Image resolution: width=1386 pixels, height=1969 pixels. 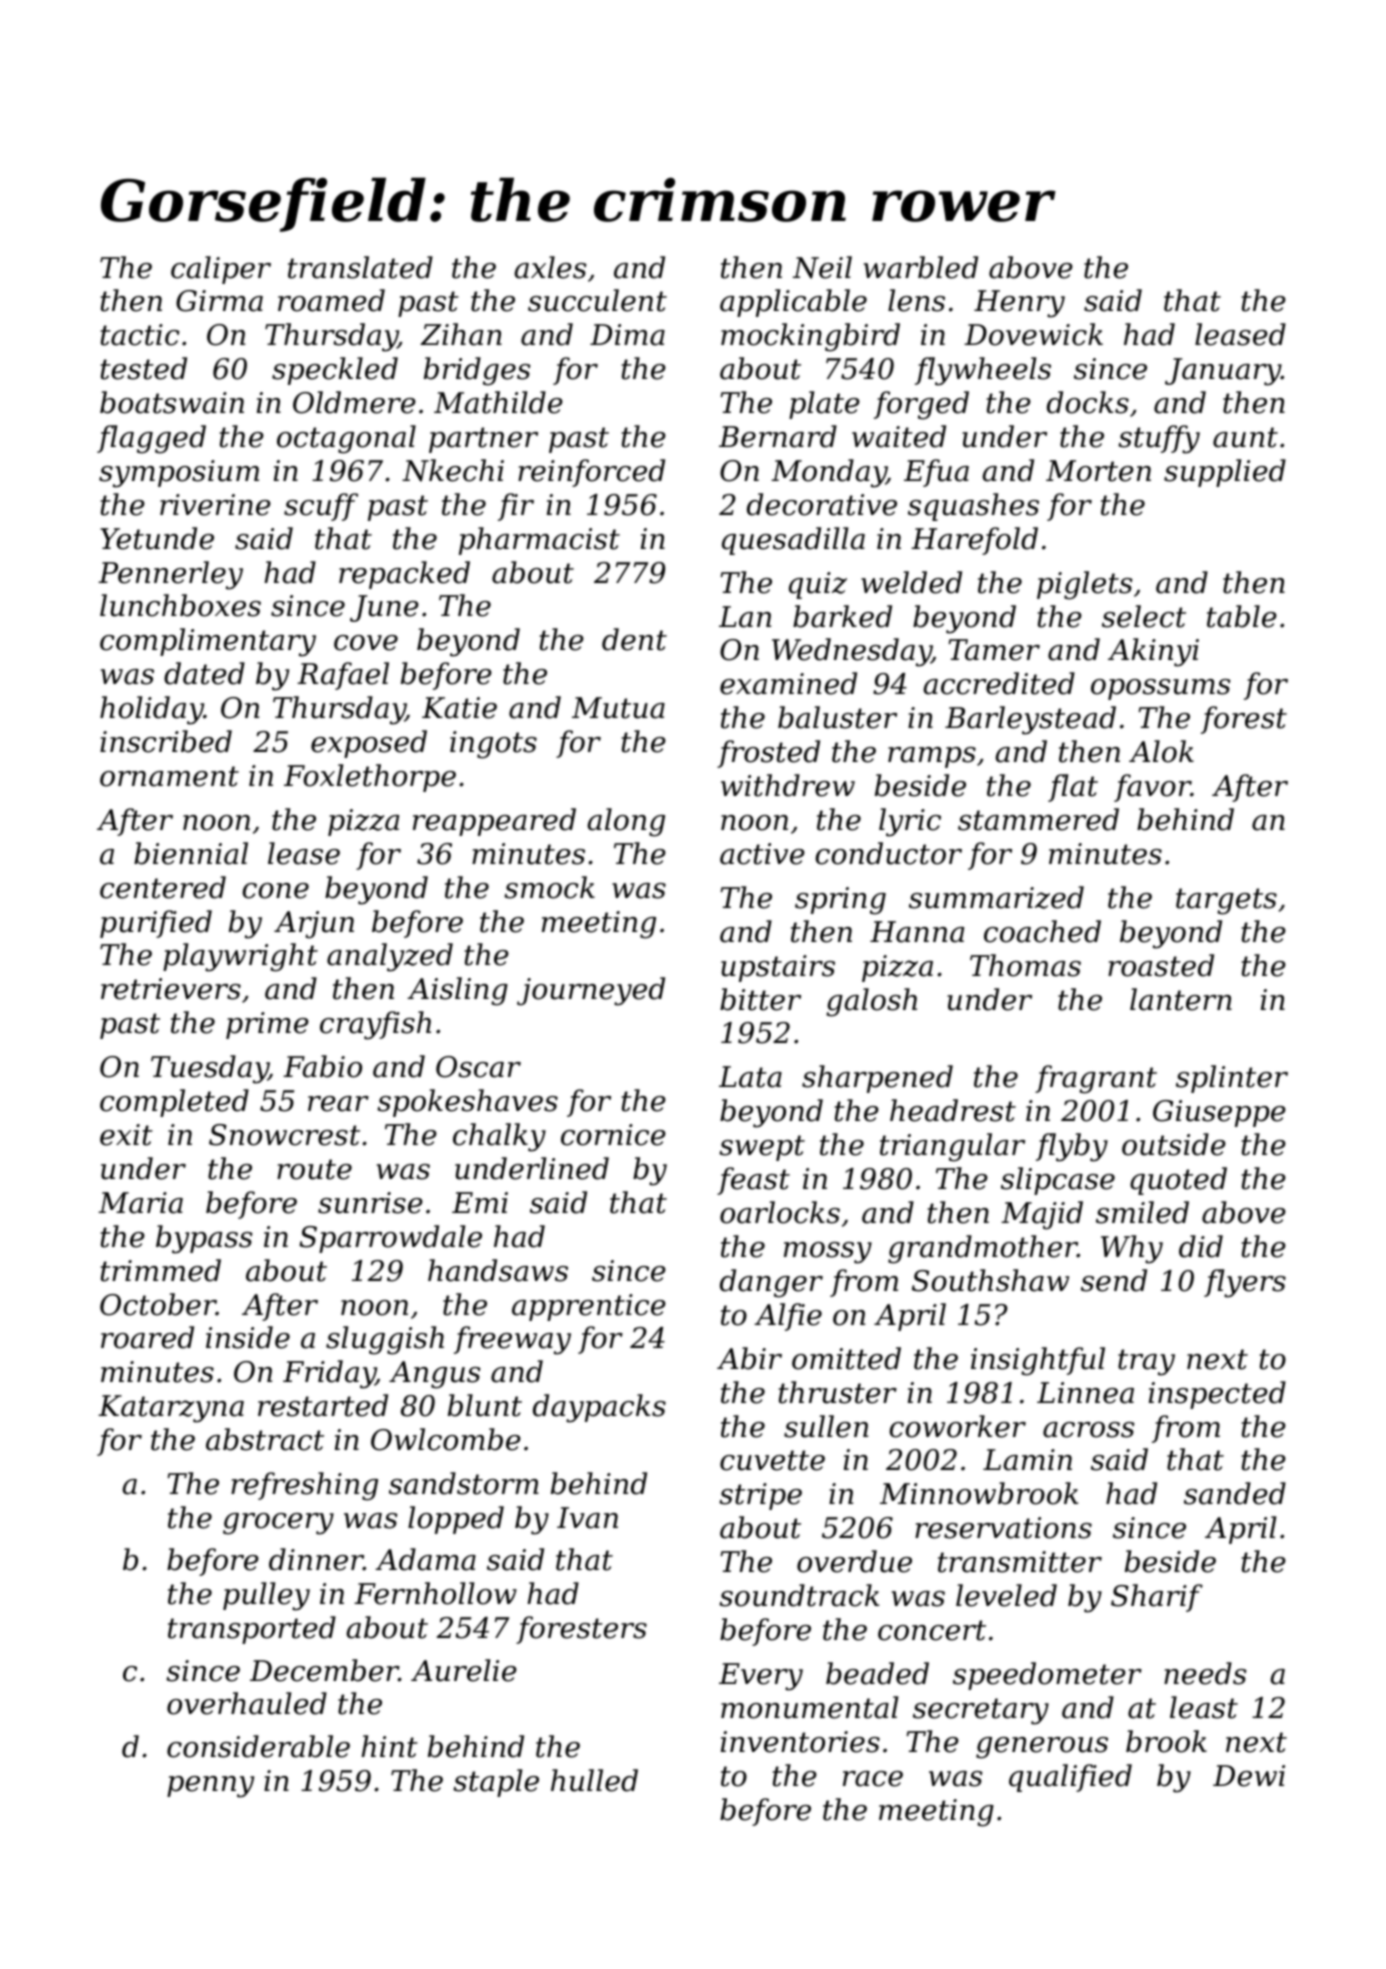 I want to click on bypass, so click(x=204, y=1239).
